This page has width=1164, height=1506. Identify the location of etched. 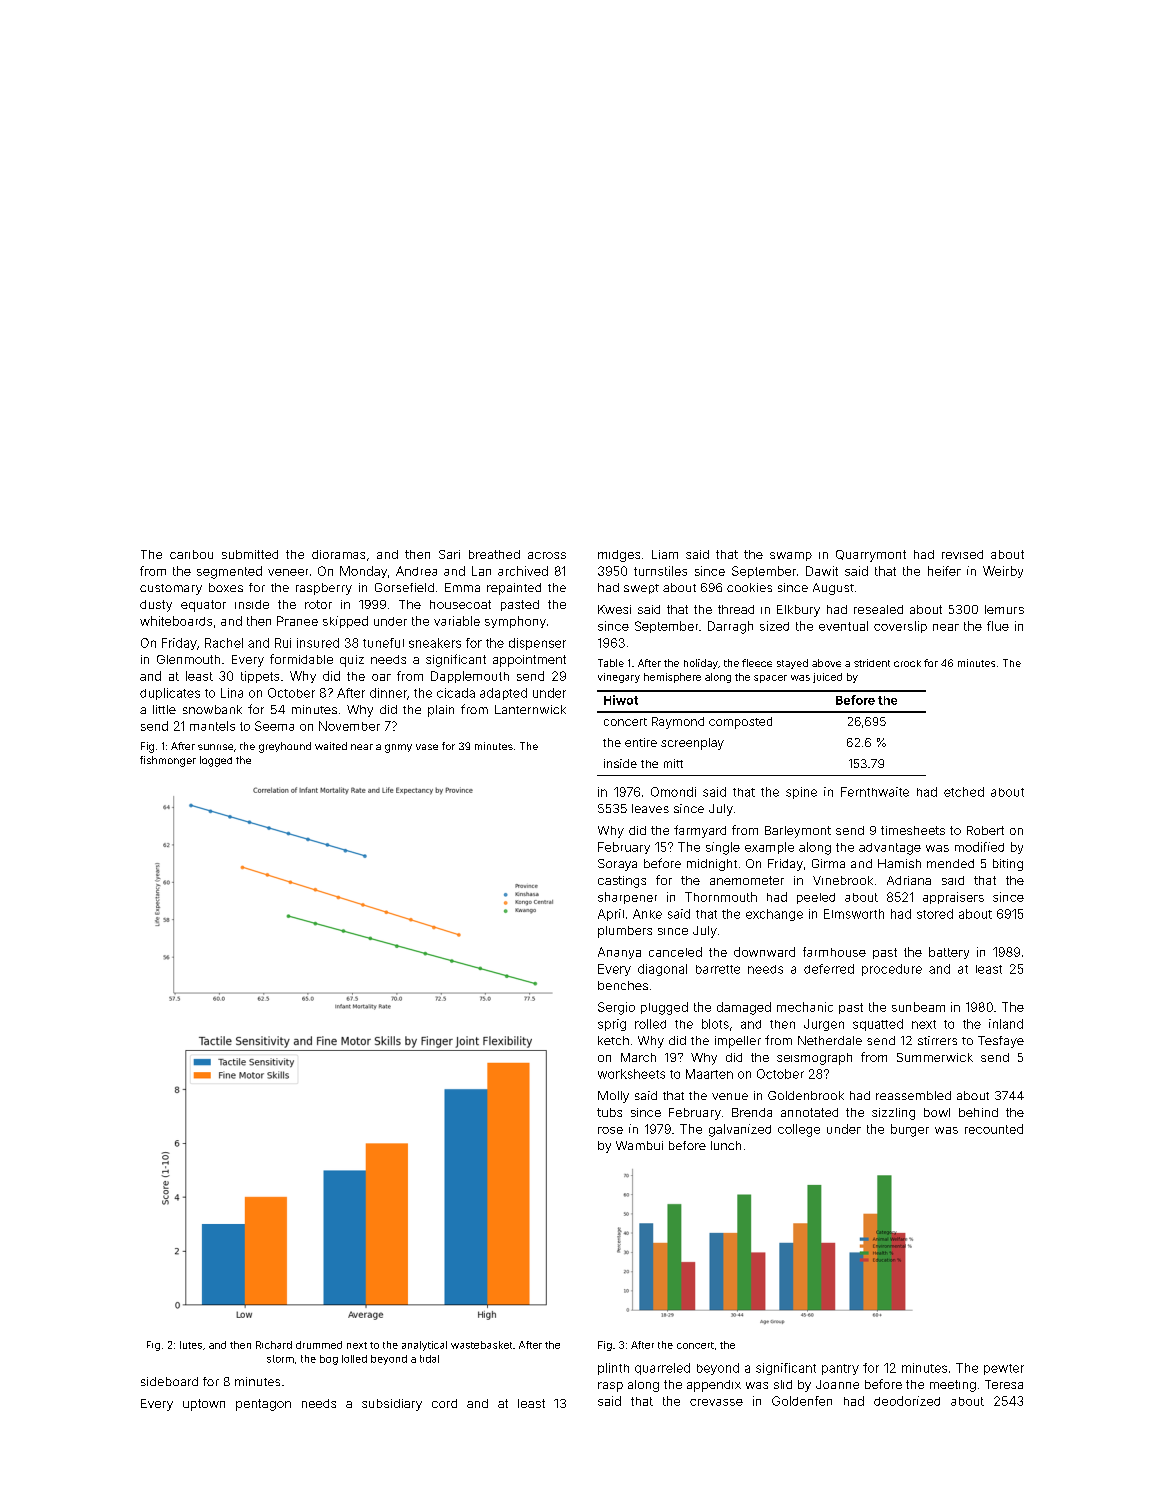
(964, 792).
